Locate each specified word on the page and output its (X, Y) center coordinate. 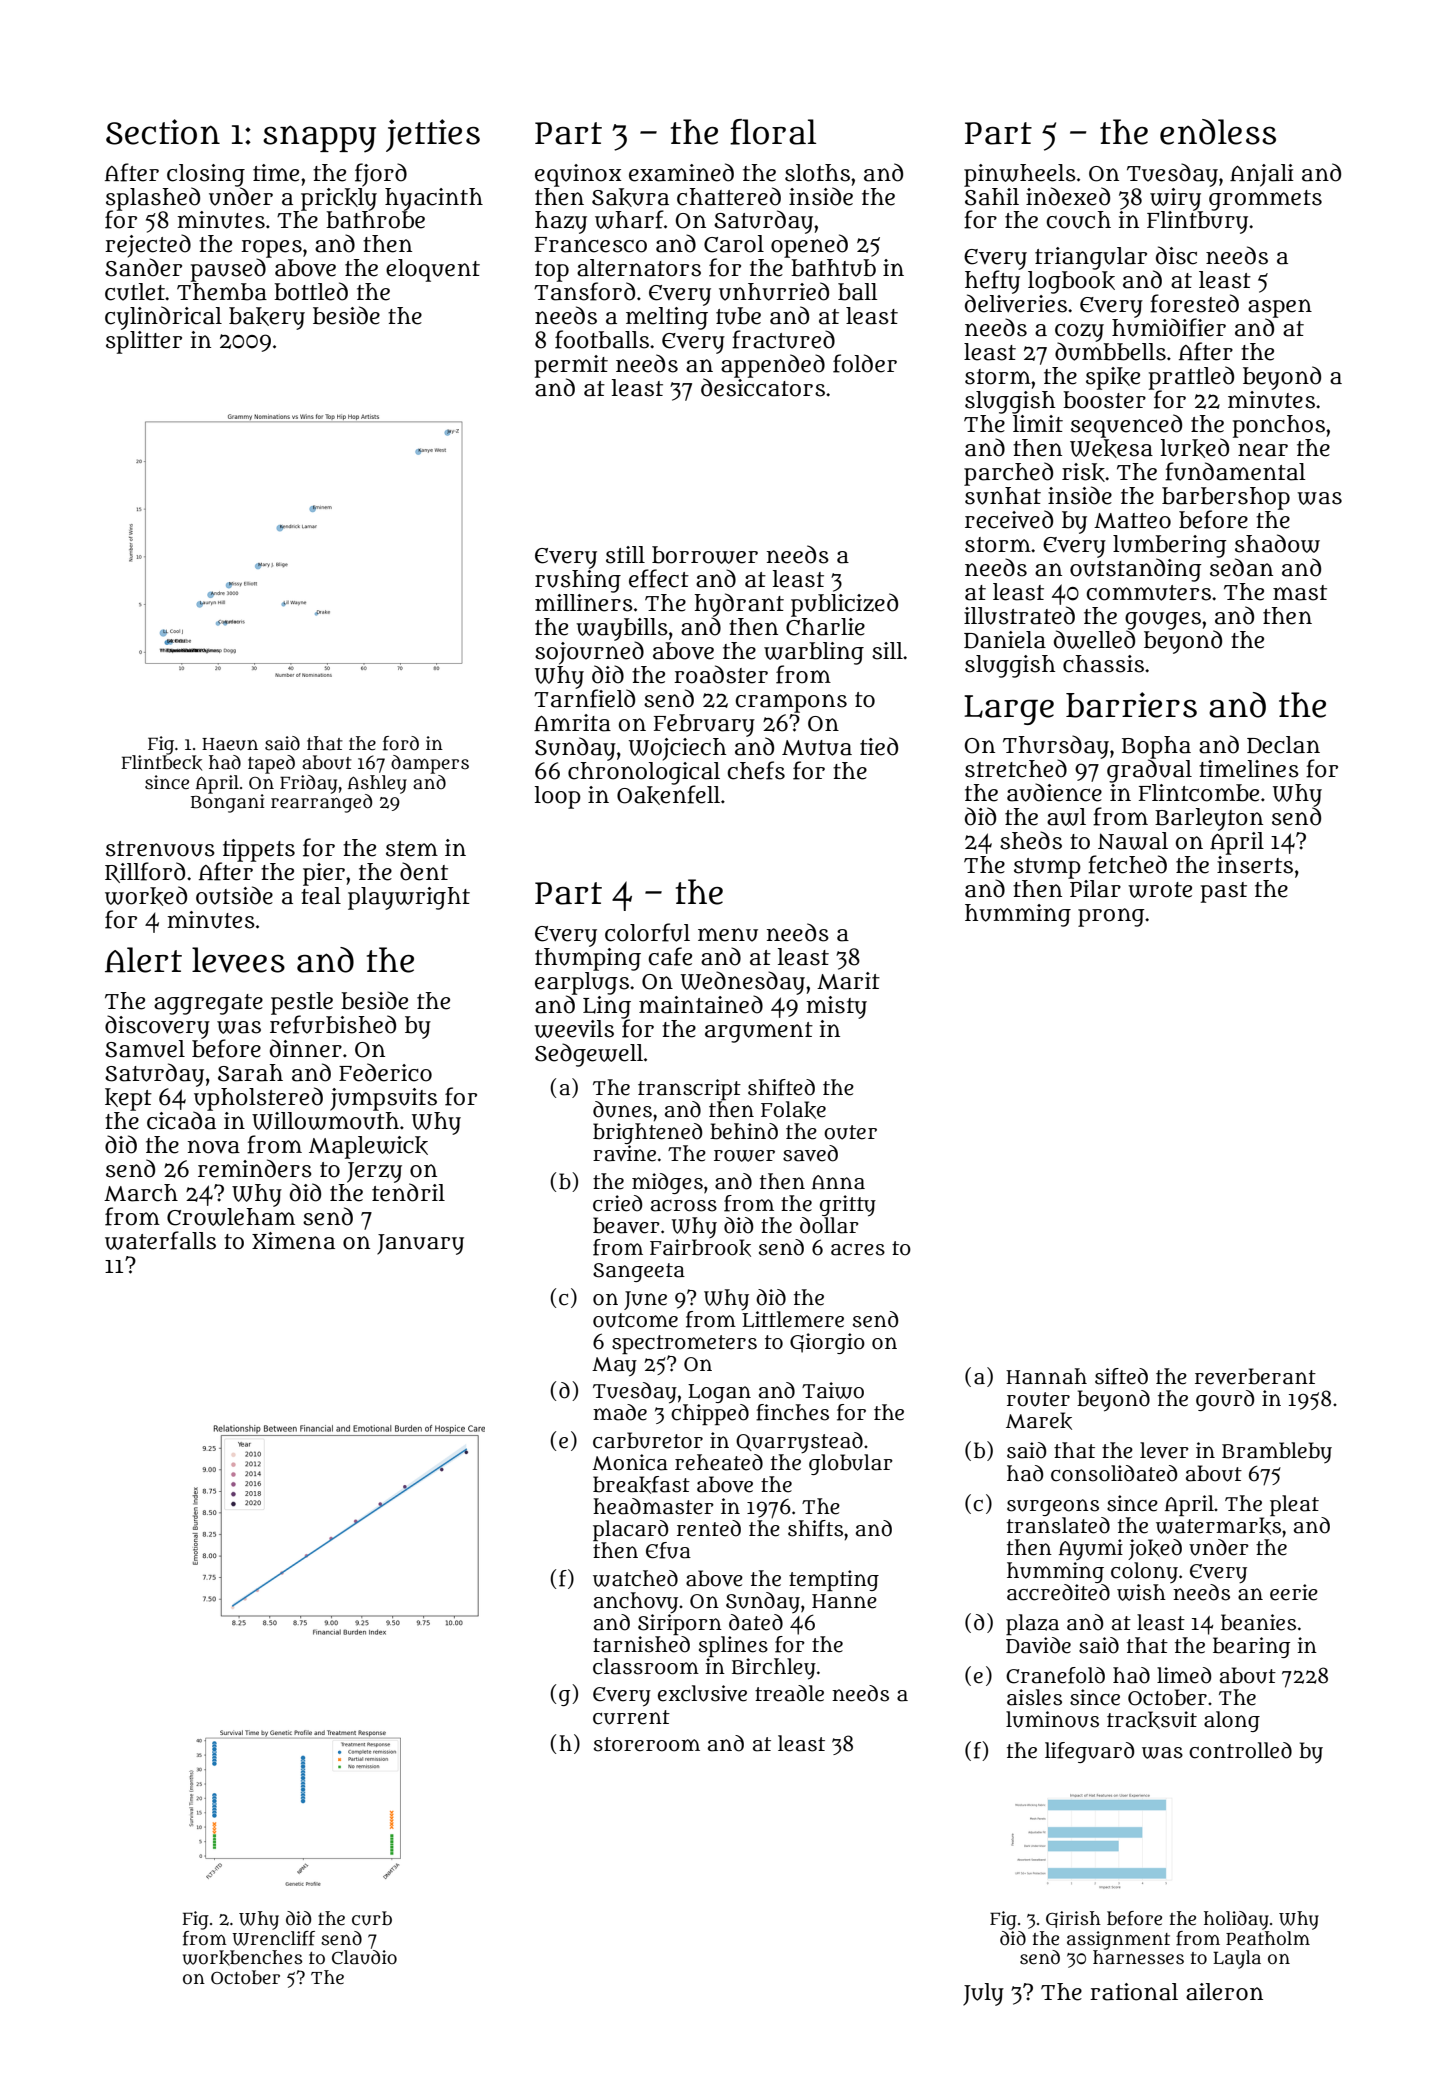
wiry (1175, 199)
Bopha (1156, 747)
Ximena (293, 1241)
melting (667, 318)
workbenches (242, 1958)
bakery (267, 318)
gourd (1225, 1400)
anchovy (636, 1602)
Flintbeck (161, 763)
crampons (791, 703)
